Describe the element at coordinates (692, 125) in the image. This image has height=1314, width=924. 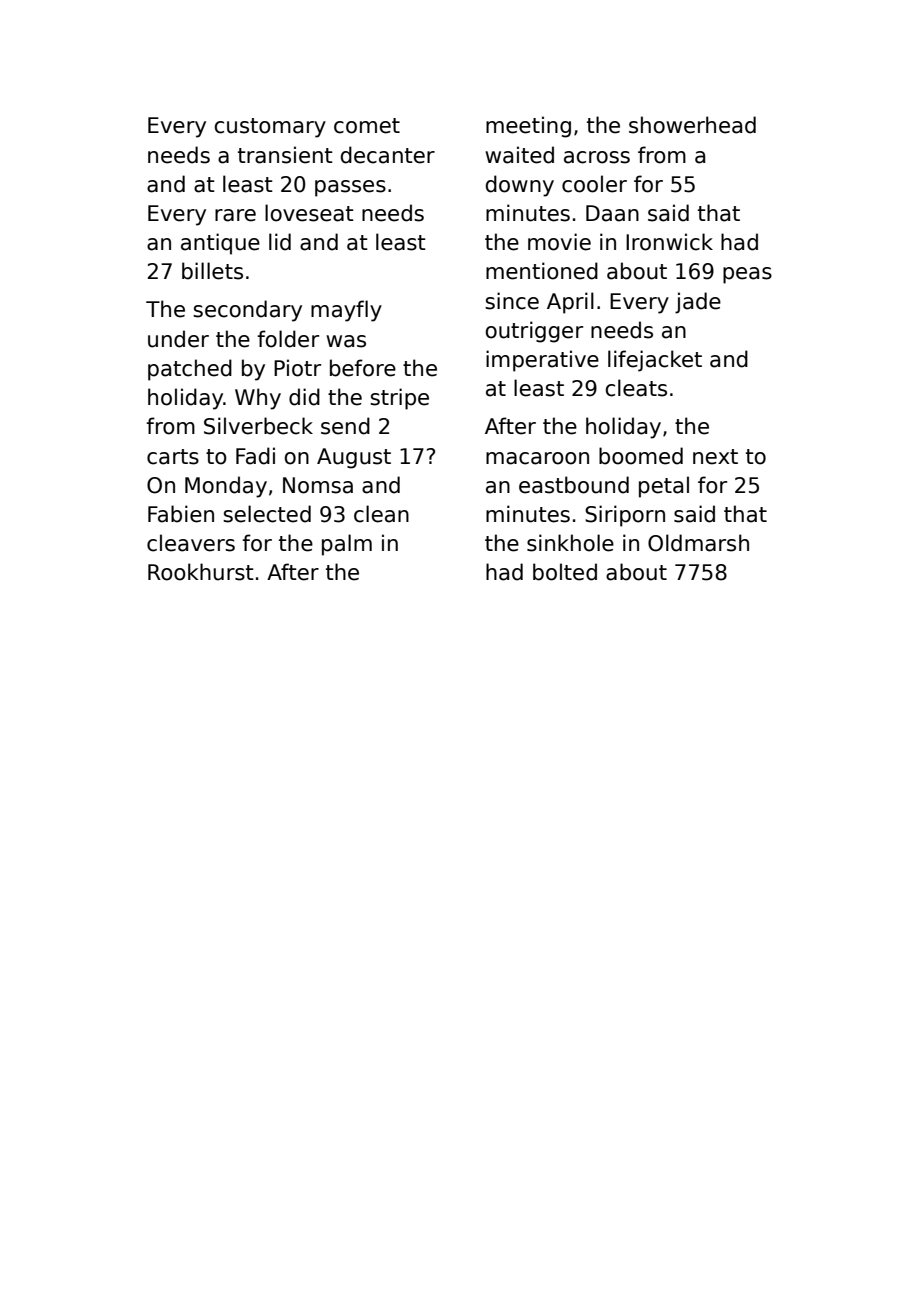
I see `showerhead` at that location.
